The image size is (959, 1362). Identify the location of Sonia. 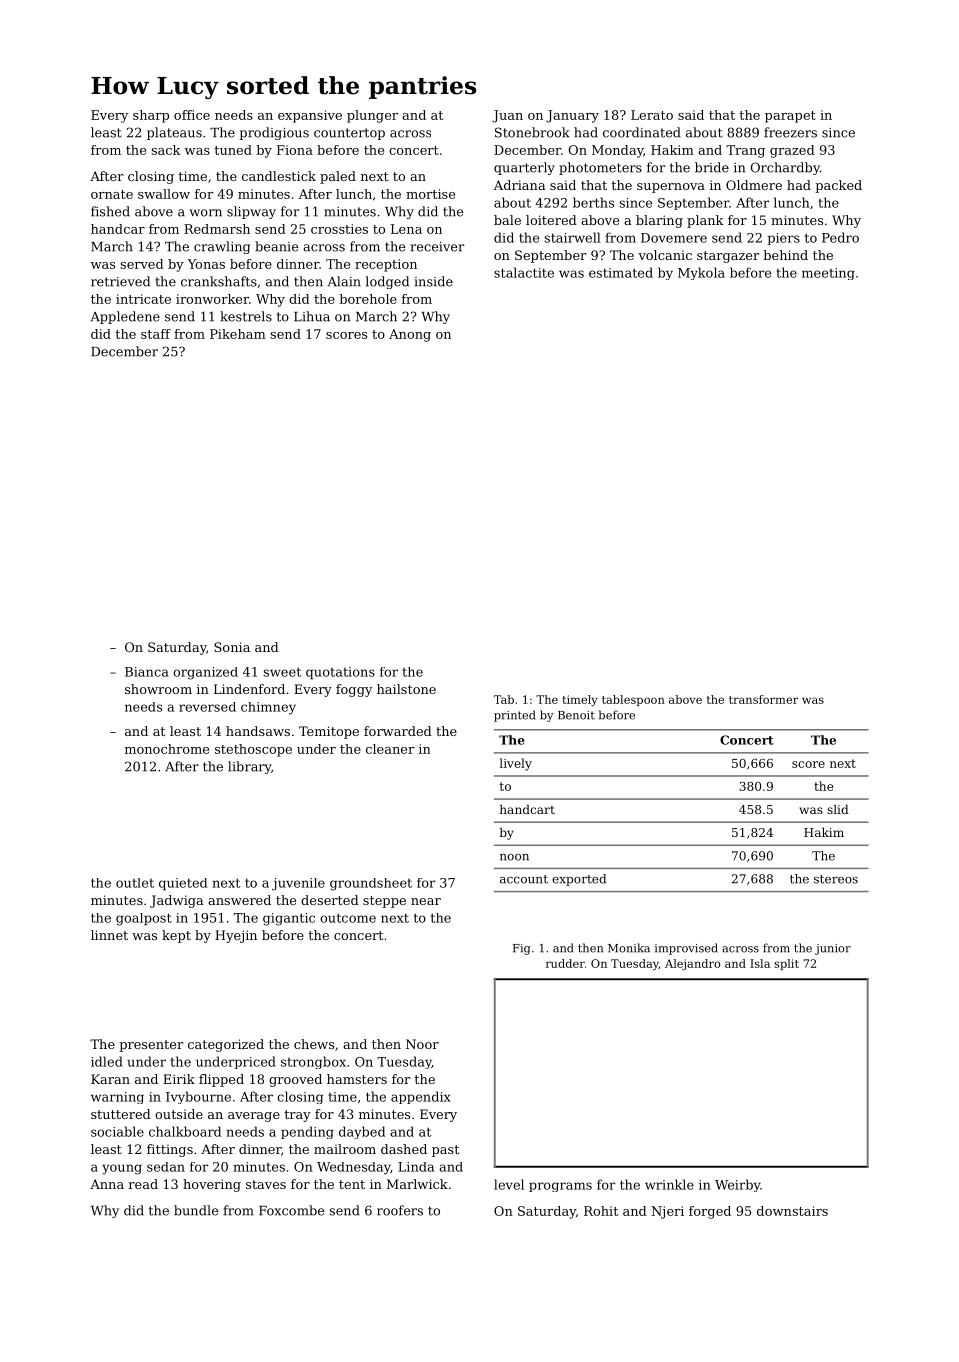
(232, 647).
